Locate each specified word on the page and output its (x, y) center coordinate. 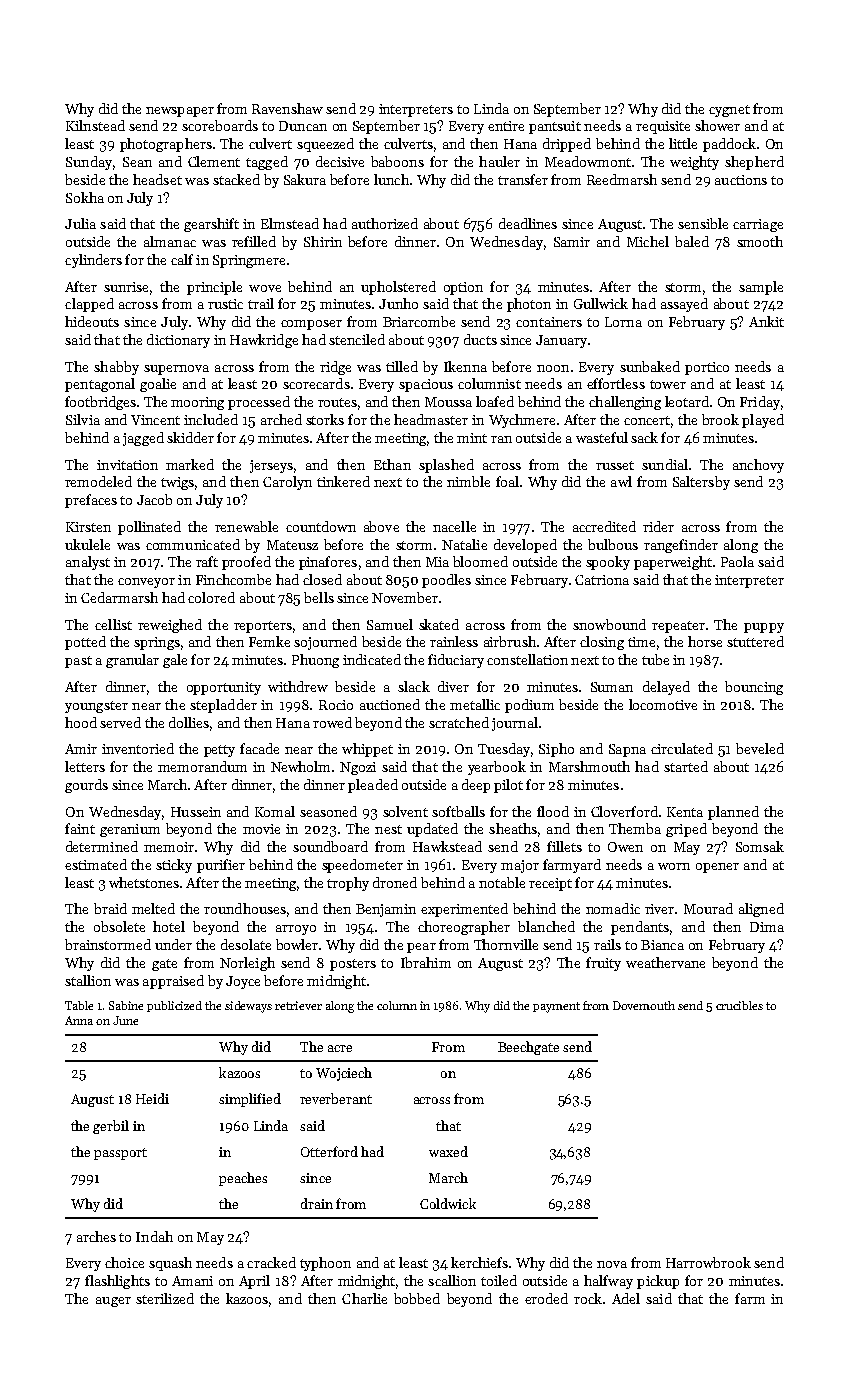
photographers (166, 145)
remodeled (98, 481)
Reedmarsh (622, 179)
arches (96, 1236)
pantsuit (555, 127)
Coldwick (448, 1203)
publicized (174, 1006)
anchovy (758, 466)
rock (588, 1298)
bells (319, 597)
